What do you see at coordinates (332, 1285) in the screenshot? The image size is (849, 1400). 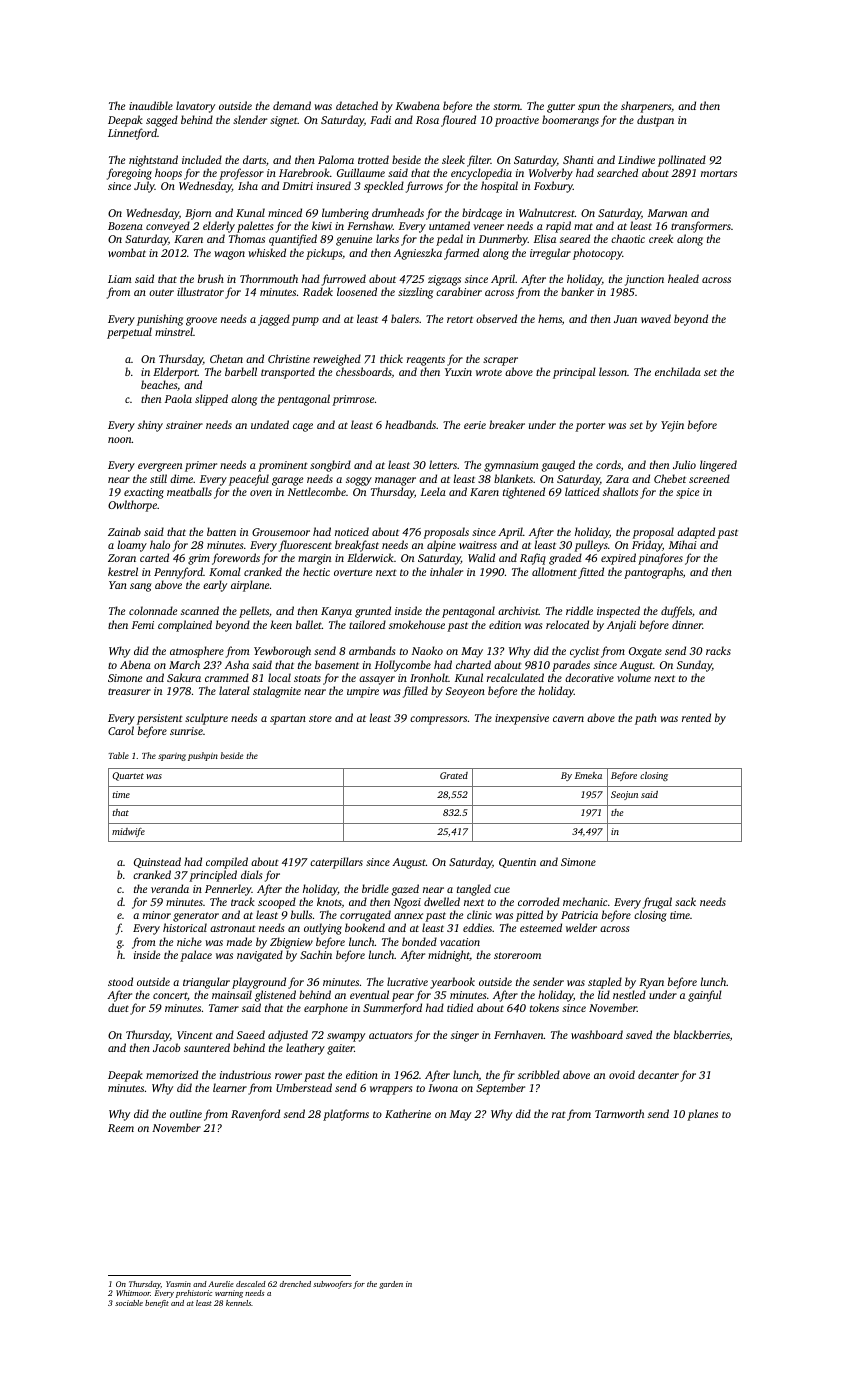 I see `subwoofers` at bounding box center [332, 1285].
